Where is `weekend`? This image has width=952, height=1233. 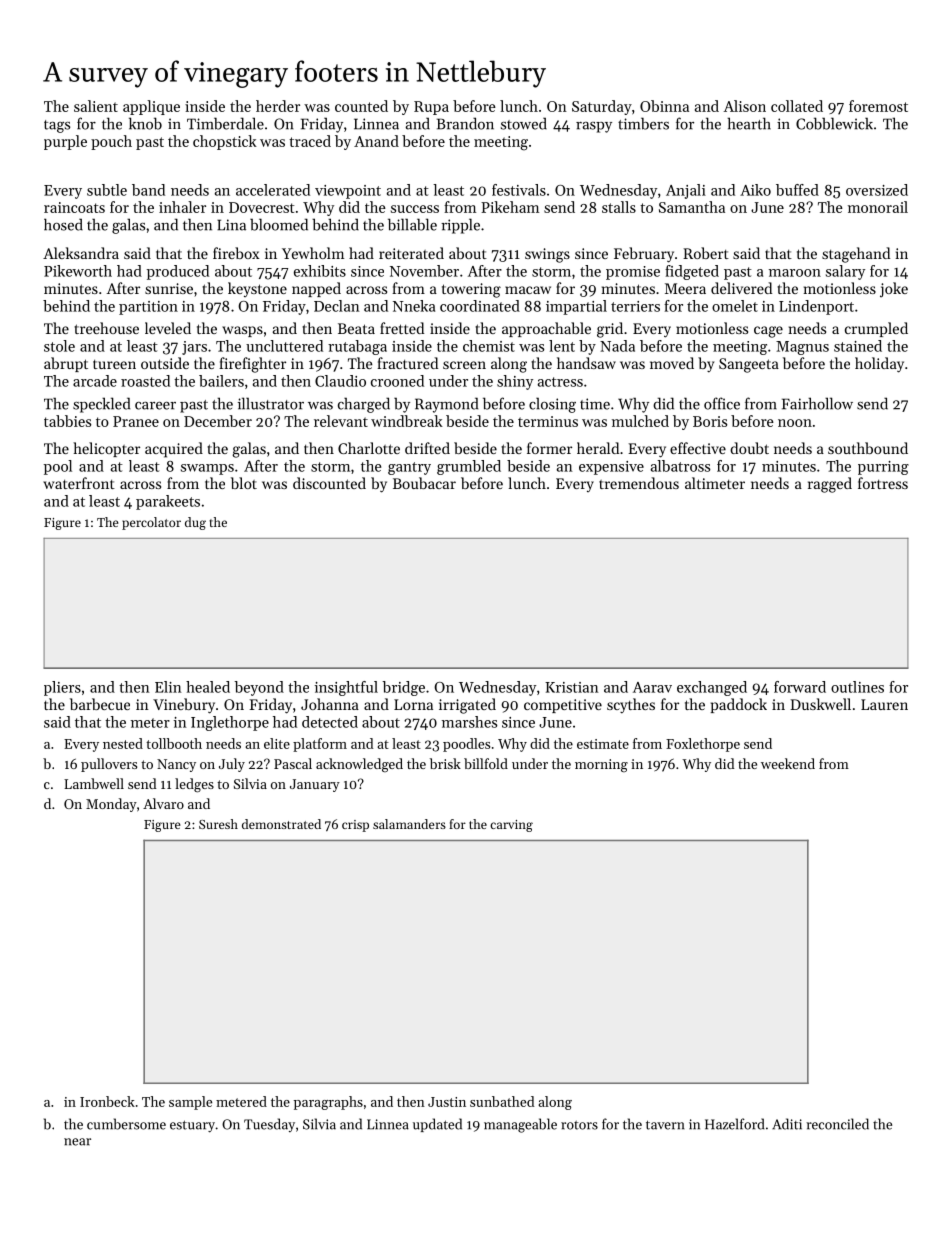 weekend is located at coordinates (788, 763).
